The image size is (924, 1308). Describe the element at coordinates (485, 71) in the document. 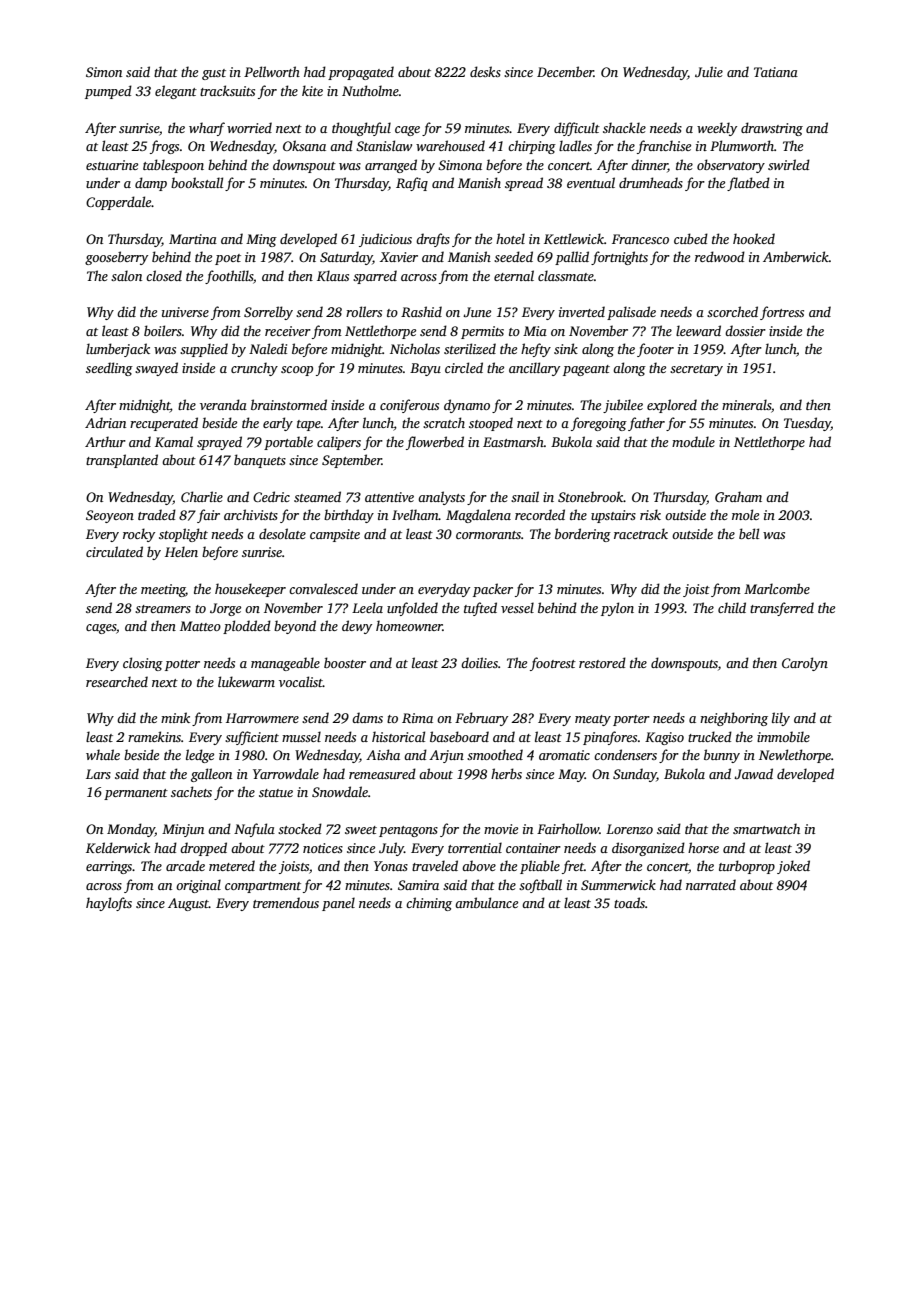

I see `desks` at that location.
